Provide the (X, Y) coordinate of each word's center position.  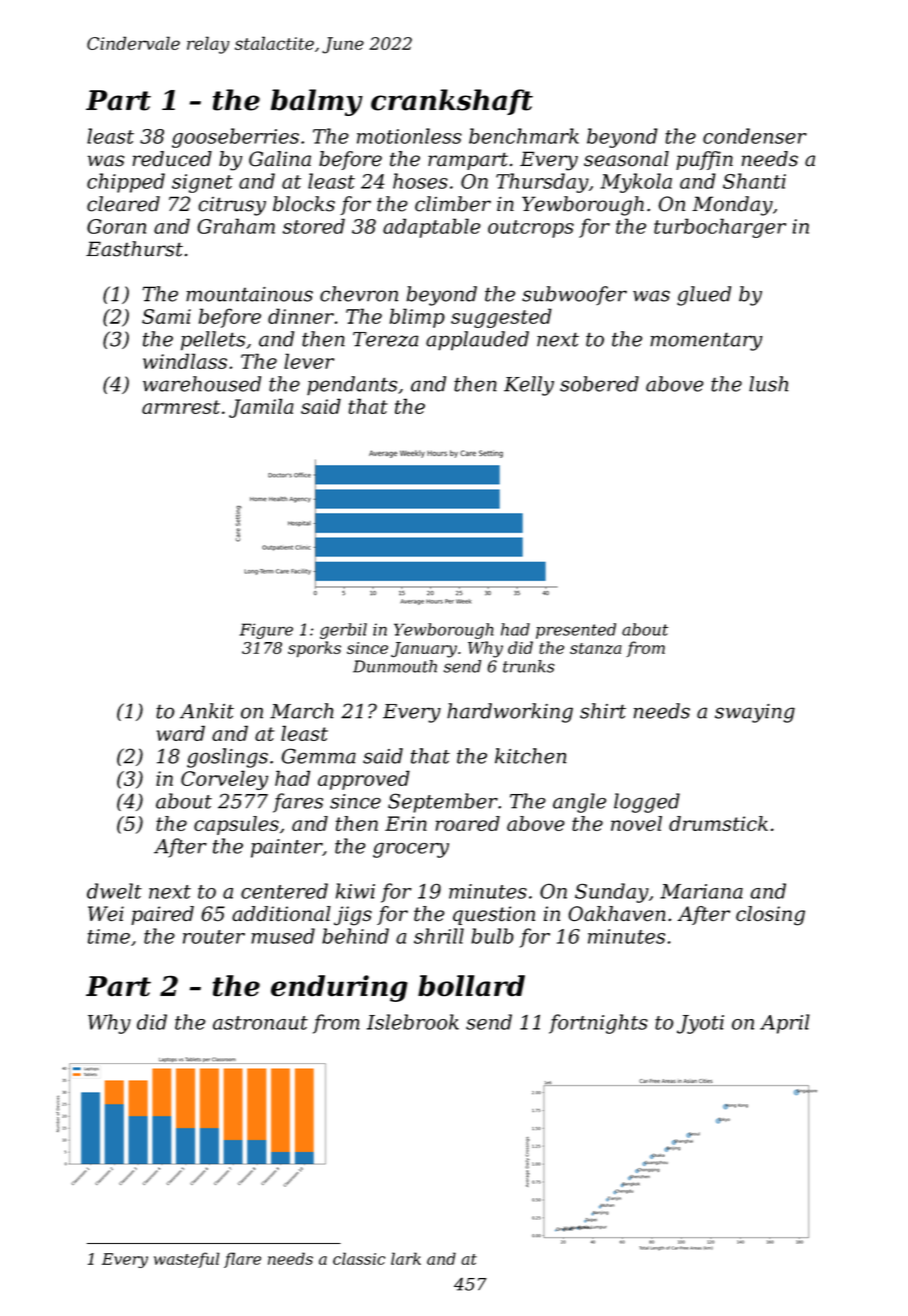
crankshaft (452, 102)
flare (242, 1260)
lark (406, 1258)
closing (770, 916)
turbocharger (720, 228)
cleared (123, 204)
